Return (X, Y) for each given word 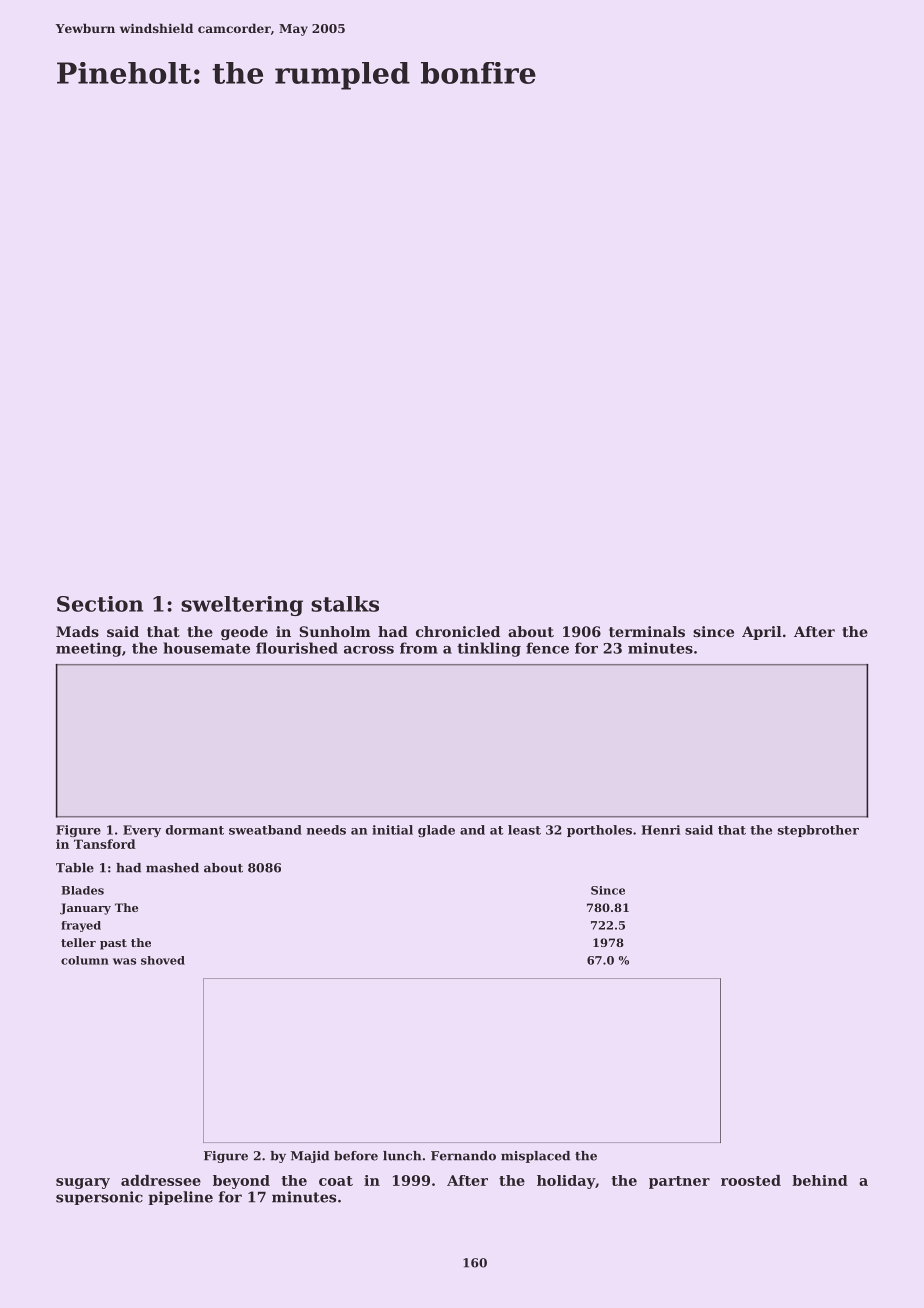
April (762, 633)
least (524, 830)
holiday (566, 1182)
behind (820, 1180)
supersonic (99, 1198)
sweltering (242, 606)
